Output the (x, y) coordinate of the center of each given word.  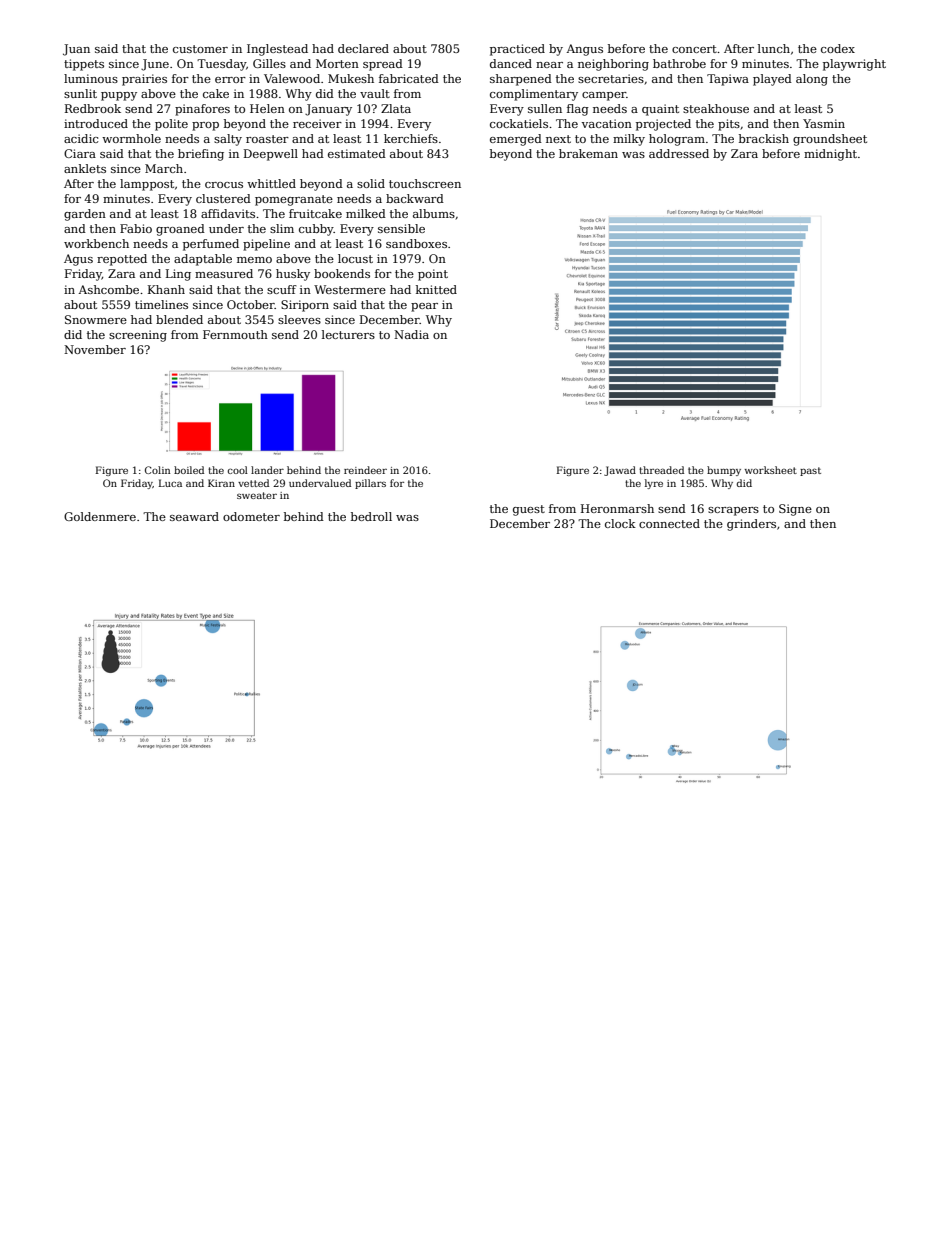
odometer (251, 516)
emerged (516, 140)
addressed (679, 153)
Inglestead (277, 50)
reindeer (365, 470)
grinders (751, 525)
